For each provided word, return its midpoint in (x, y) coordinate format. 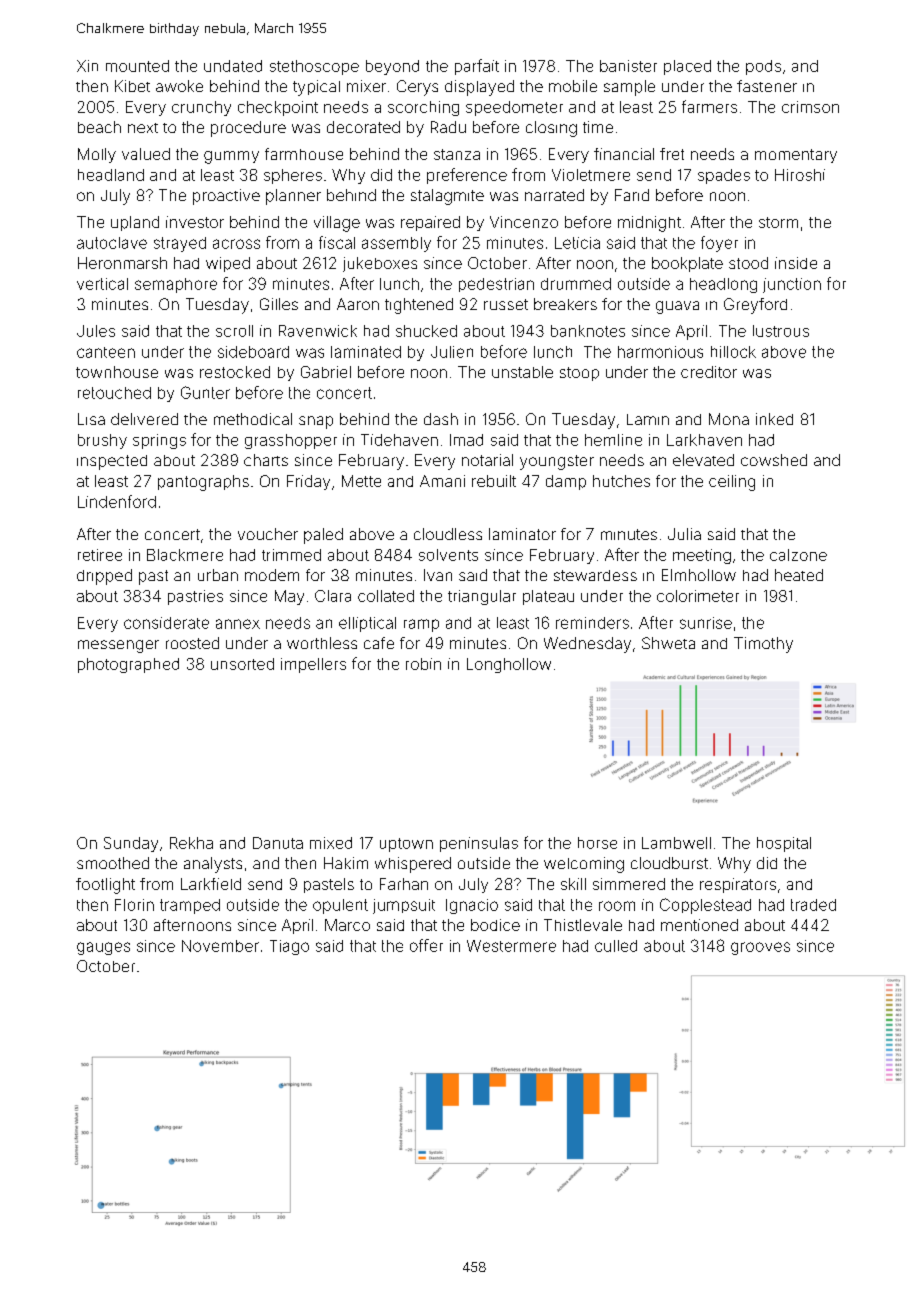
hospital (784, 844)
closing (551, 129)
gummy (231, 157)
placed (687, 67)
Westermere (511, 946)
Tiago (289, 947)
